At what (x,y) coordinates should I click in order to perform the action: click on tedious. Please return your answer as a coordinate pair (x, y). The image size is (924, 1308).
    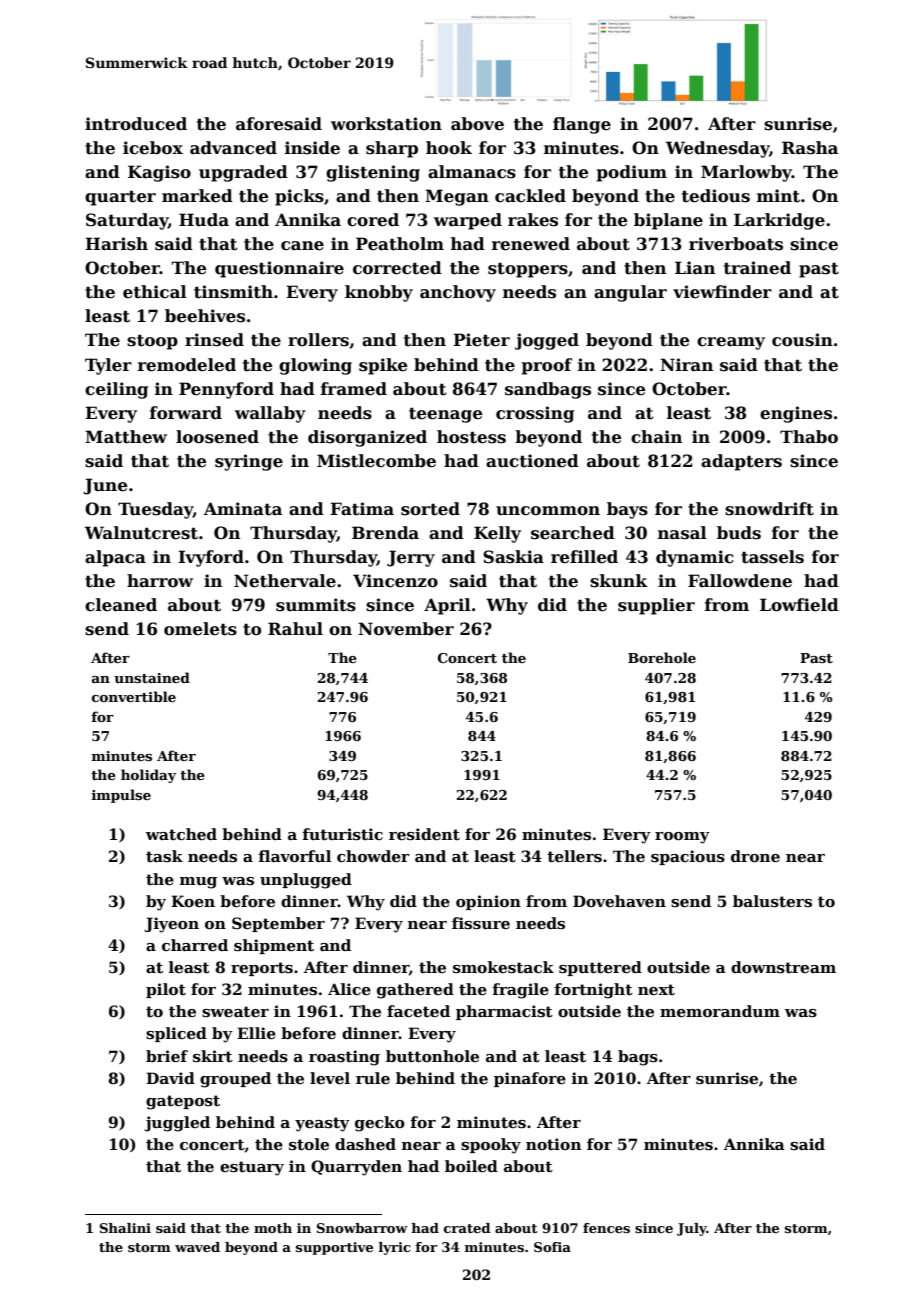
    Looking at the image, I should click on (716, 196).
